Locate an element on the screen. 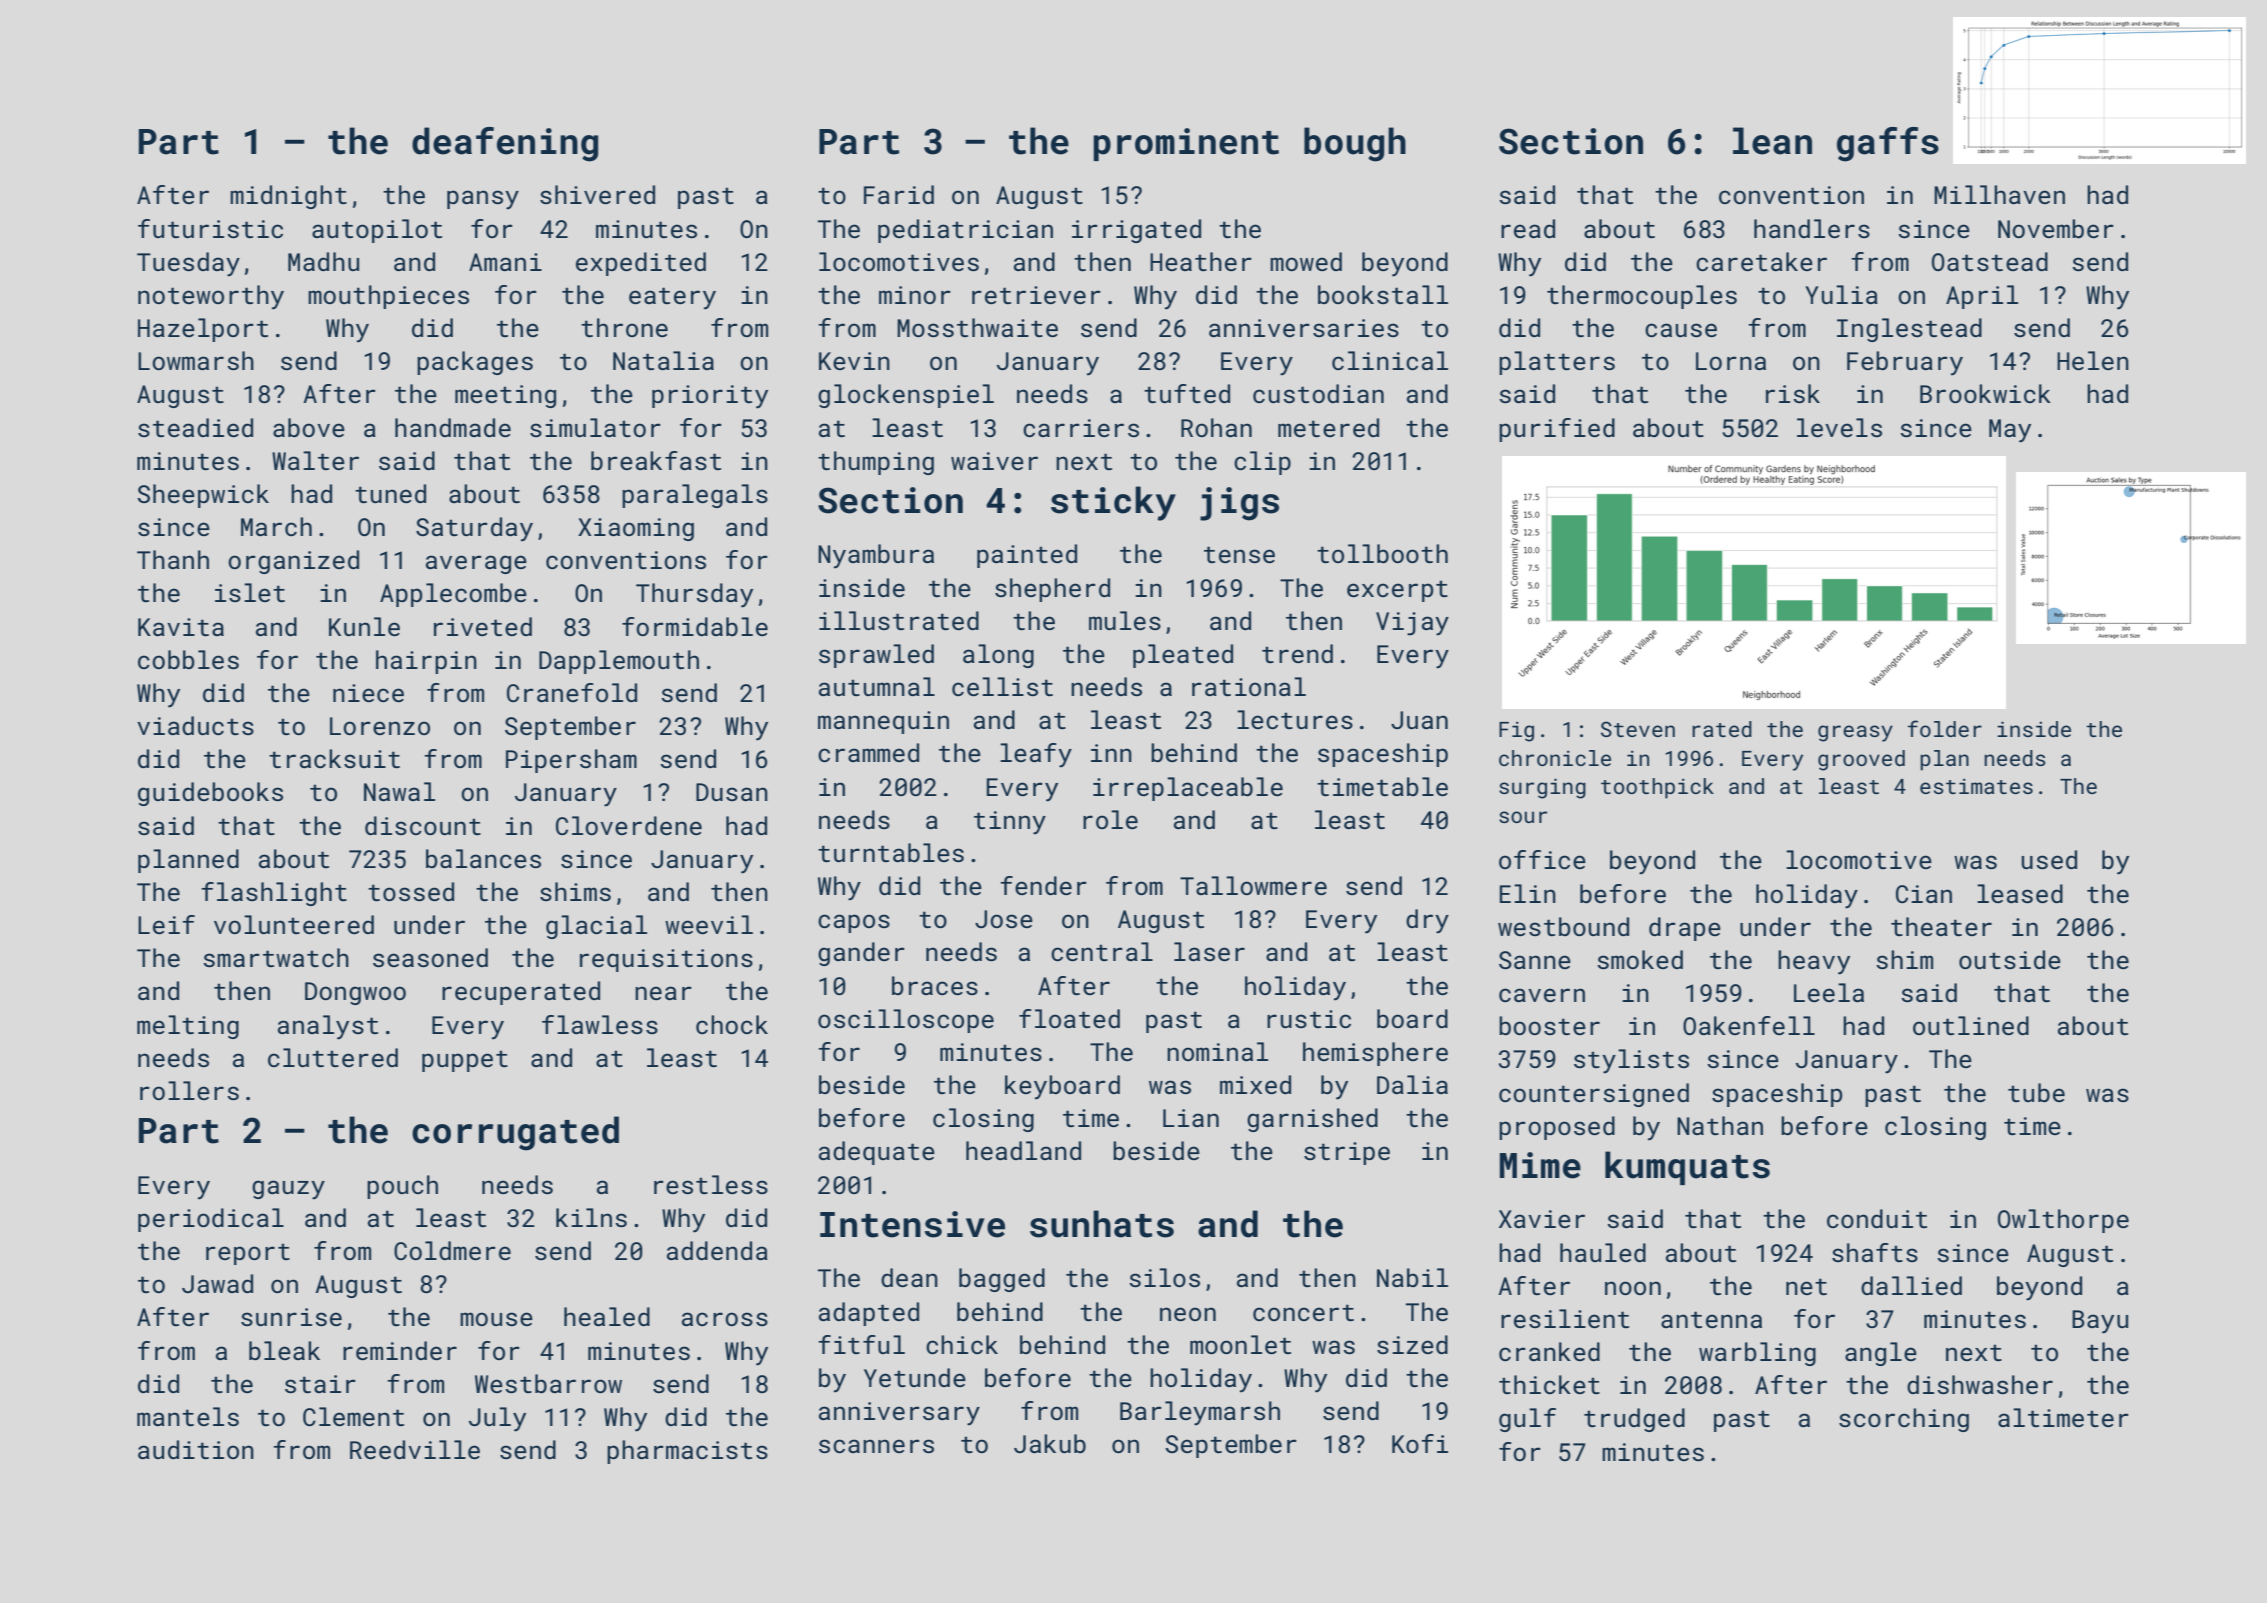 This screenshot has width=2267, height=1603. bagged is located at coordinates (1002, 1280).
